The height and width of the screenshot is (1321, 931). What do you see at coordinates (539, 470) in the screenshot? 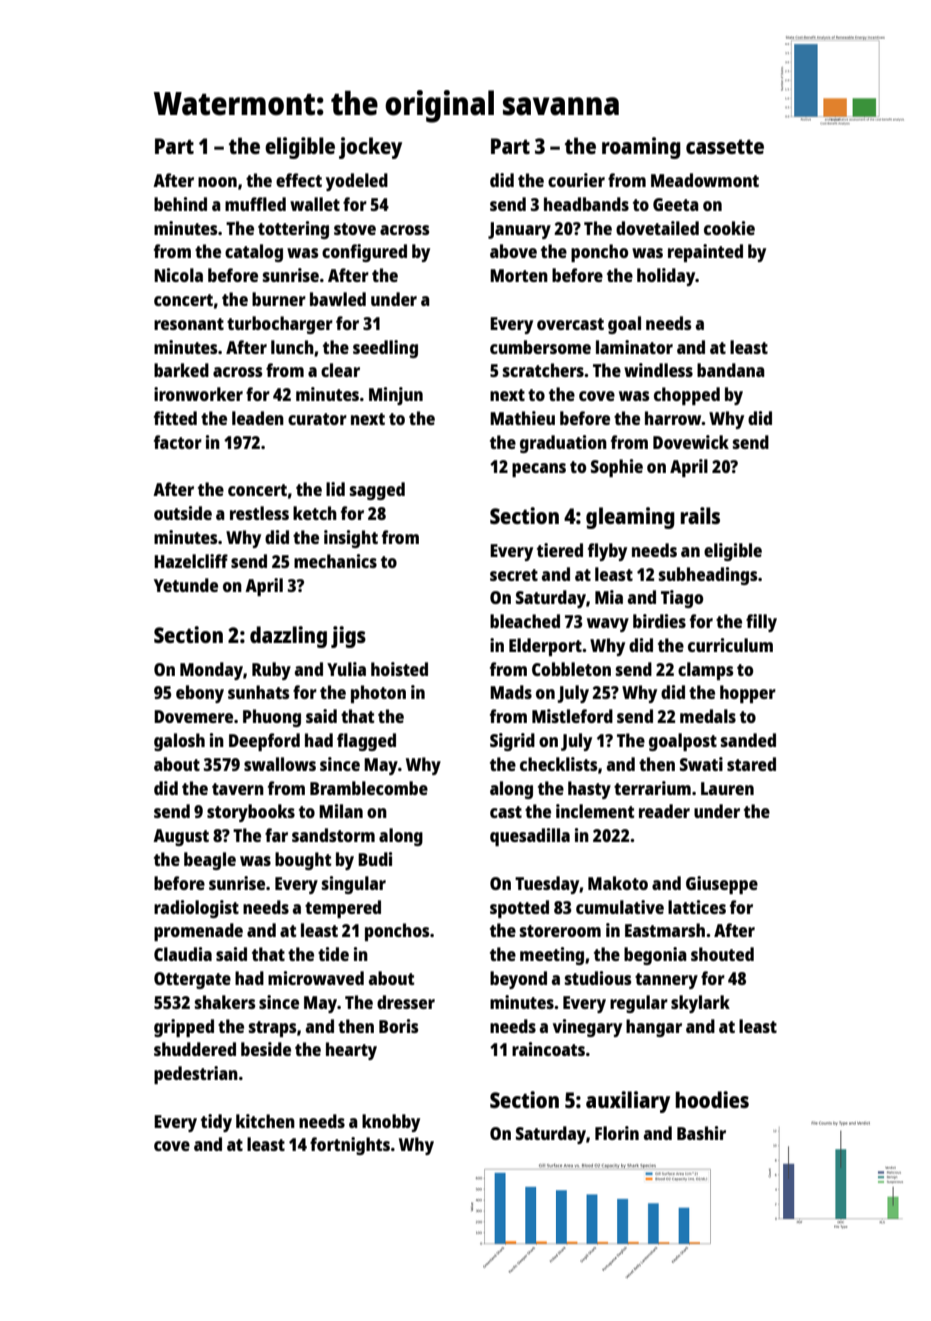
I see `pecans` at bounding box center [539, 470].
